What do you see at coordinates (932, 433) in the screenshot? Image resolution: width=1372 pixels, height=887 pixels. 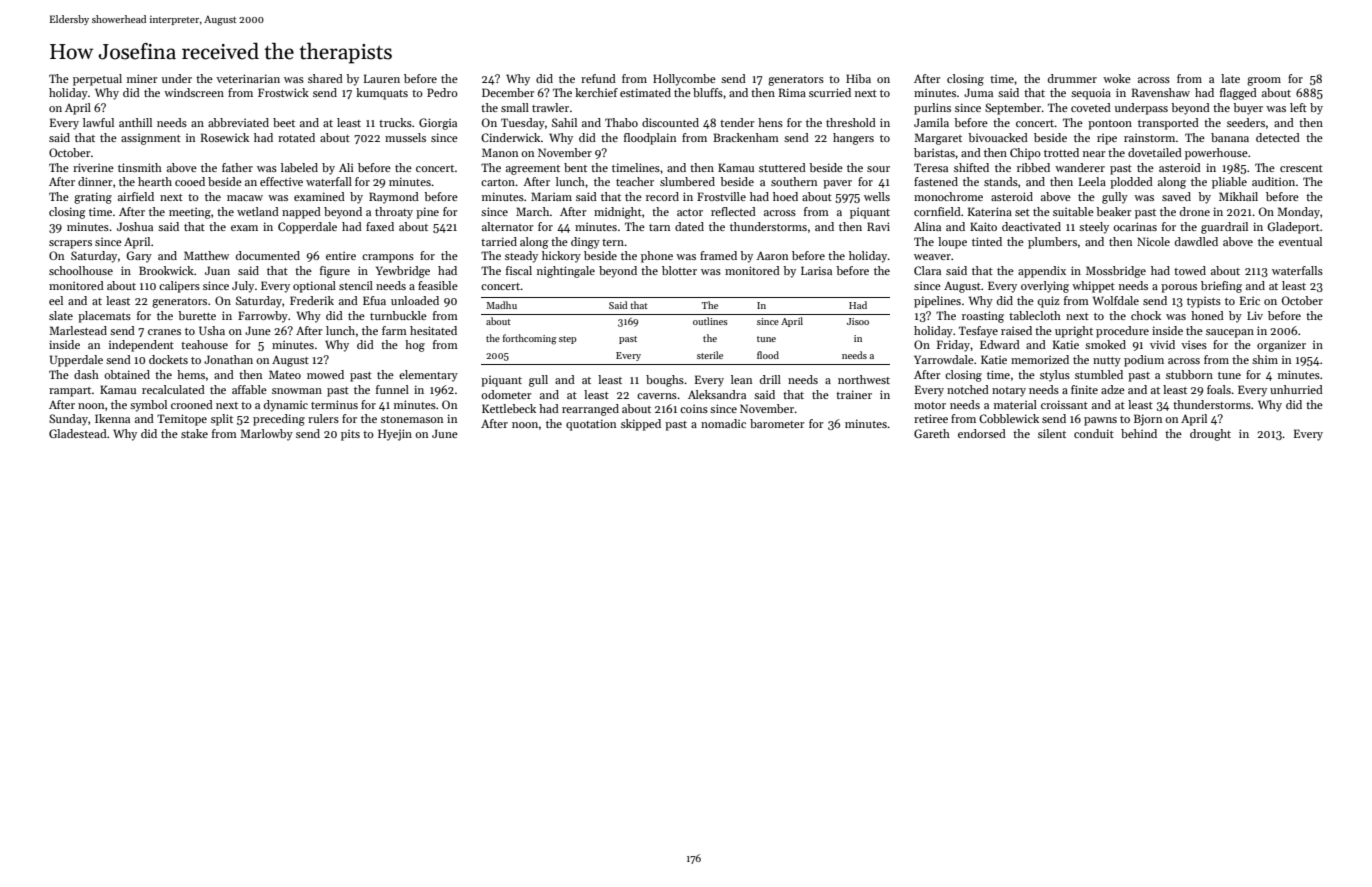 I see `Gareth` at bounding box center [932, 433].
